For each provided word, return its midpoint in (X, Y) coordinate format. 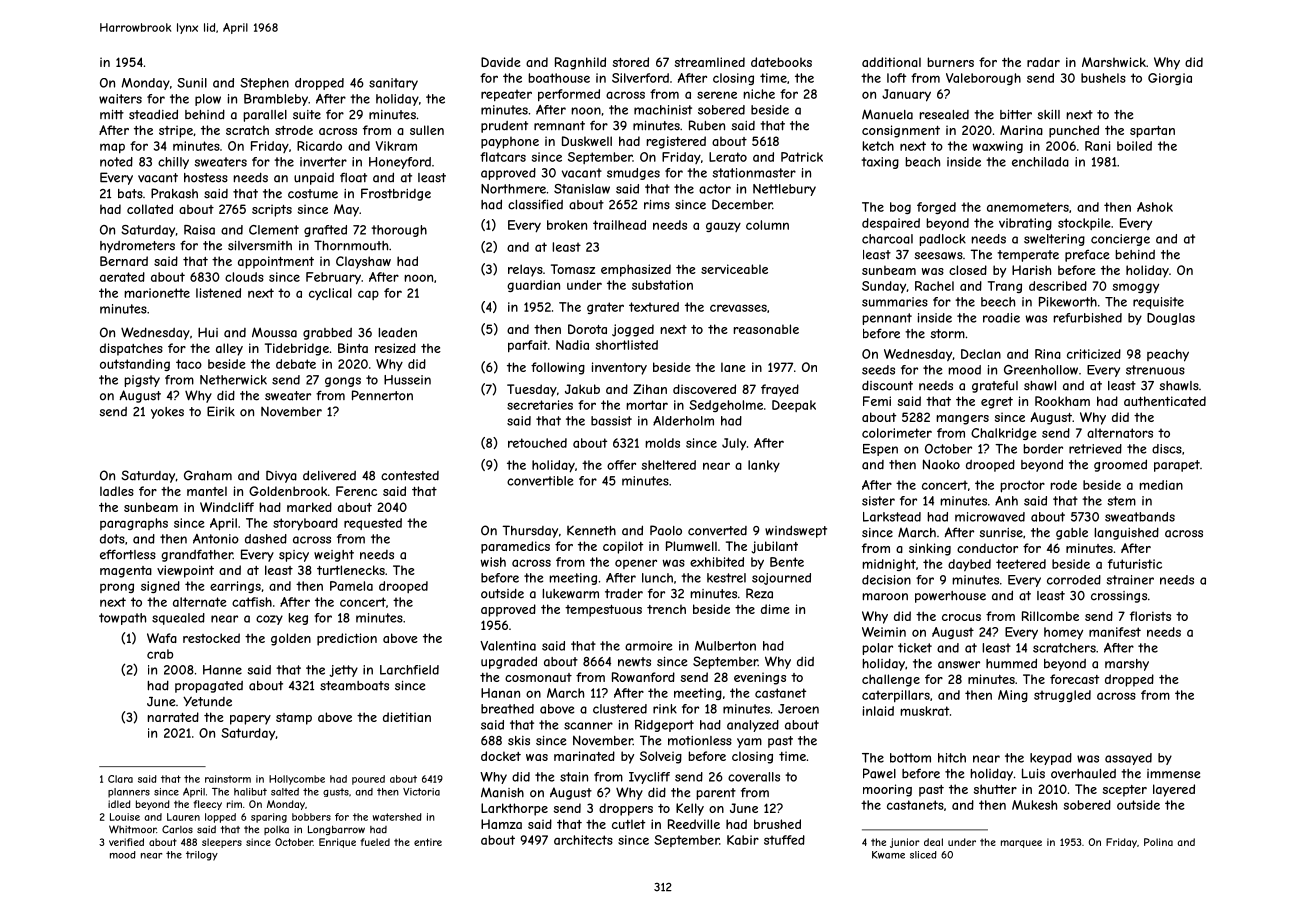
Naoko (941, 464)
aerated (122, 277)
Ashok (1155, 207)
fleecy (207, 805)
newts (634, 662)
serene (717, 95)
